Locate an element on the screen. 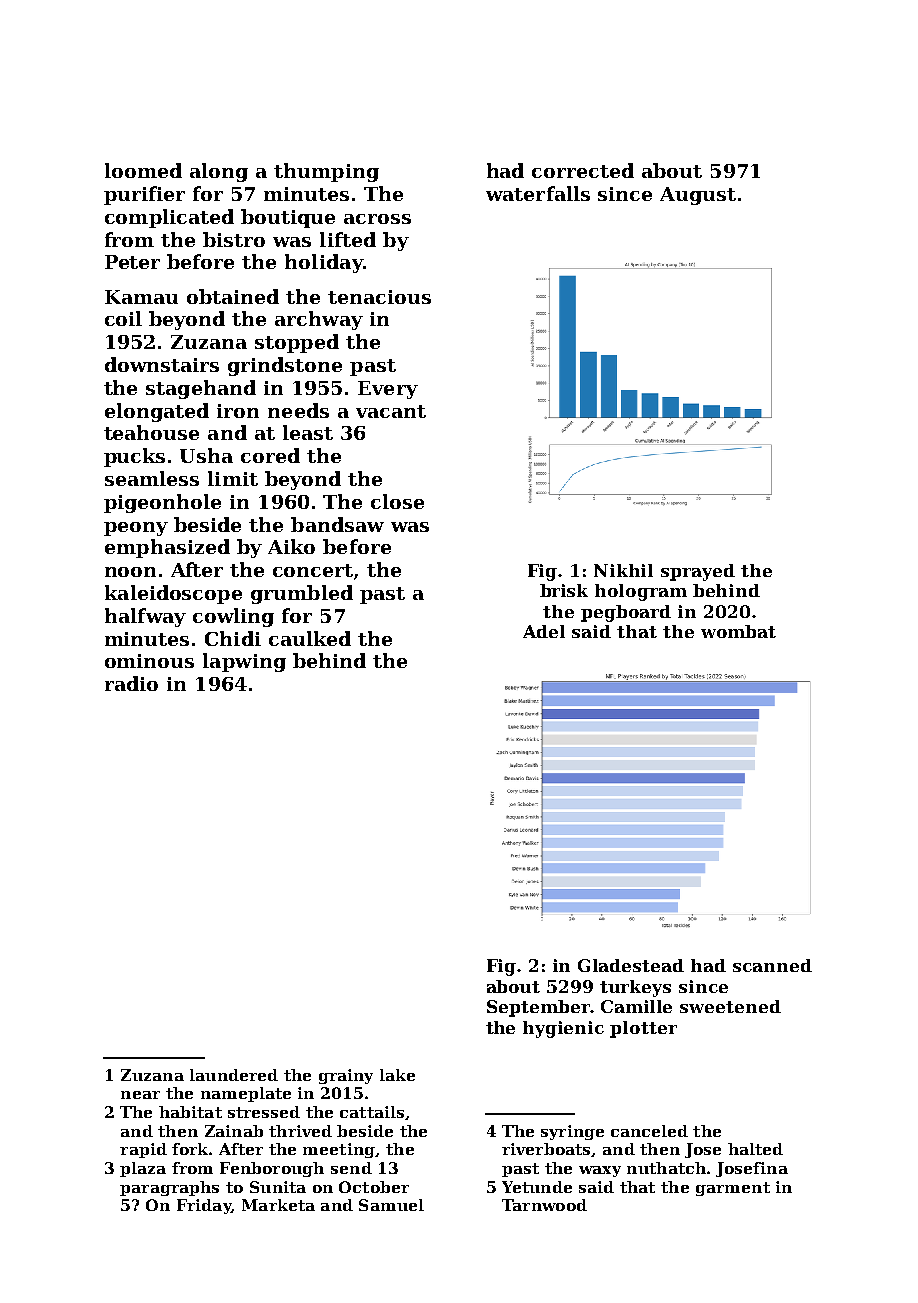 Image resolution: width=918 pixels, height=1303 pixels. paragraphs is located at coordinates (169, 1188).
